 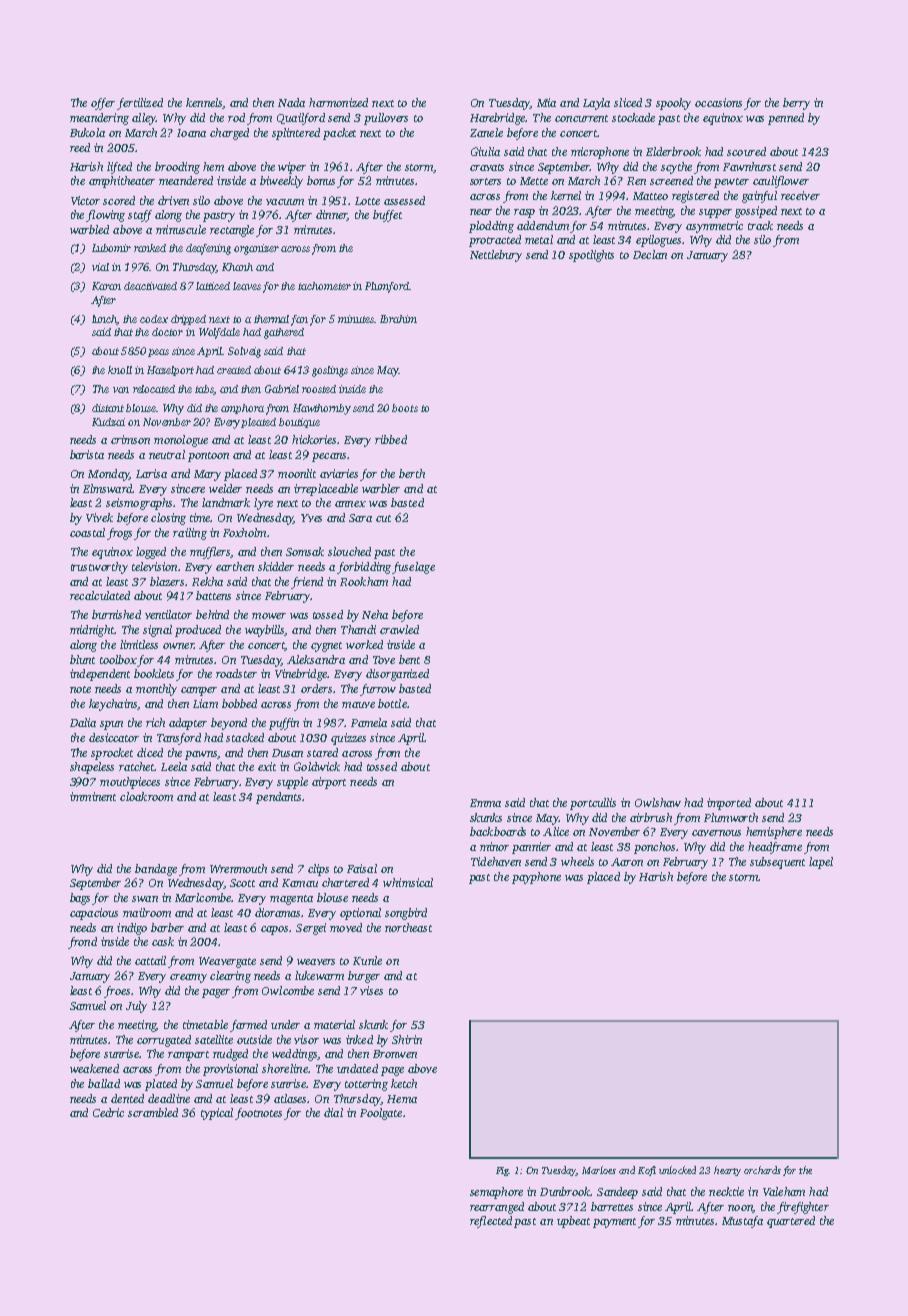 What do you see at coordinates (409, 659) in the page?
I see `bent` at bounding box center [409, 659].
